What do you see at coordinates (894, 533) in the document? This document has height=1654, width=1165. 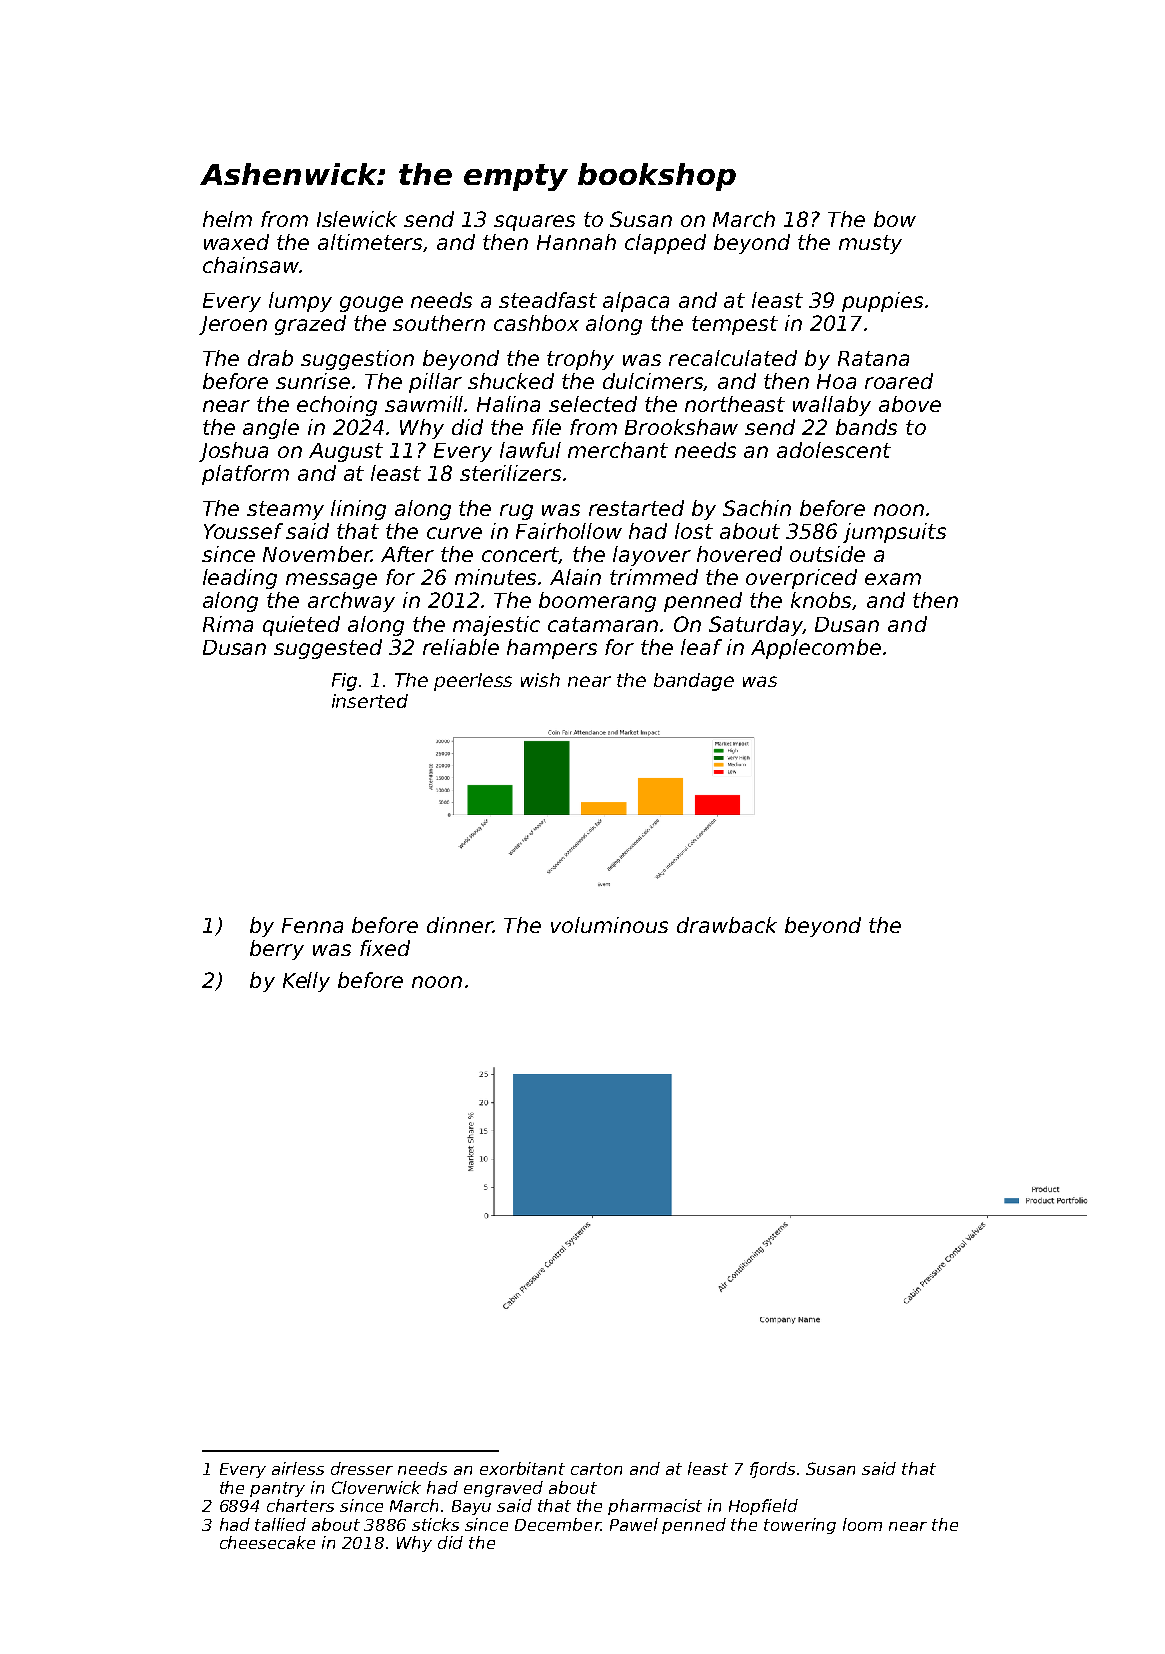 I see `jumpsuits` at bounding box center [894, 533].
